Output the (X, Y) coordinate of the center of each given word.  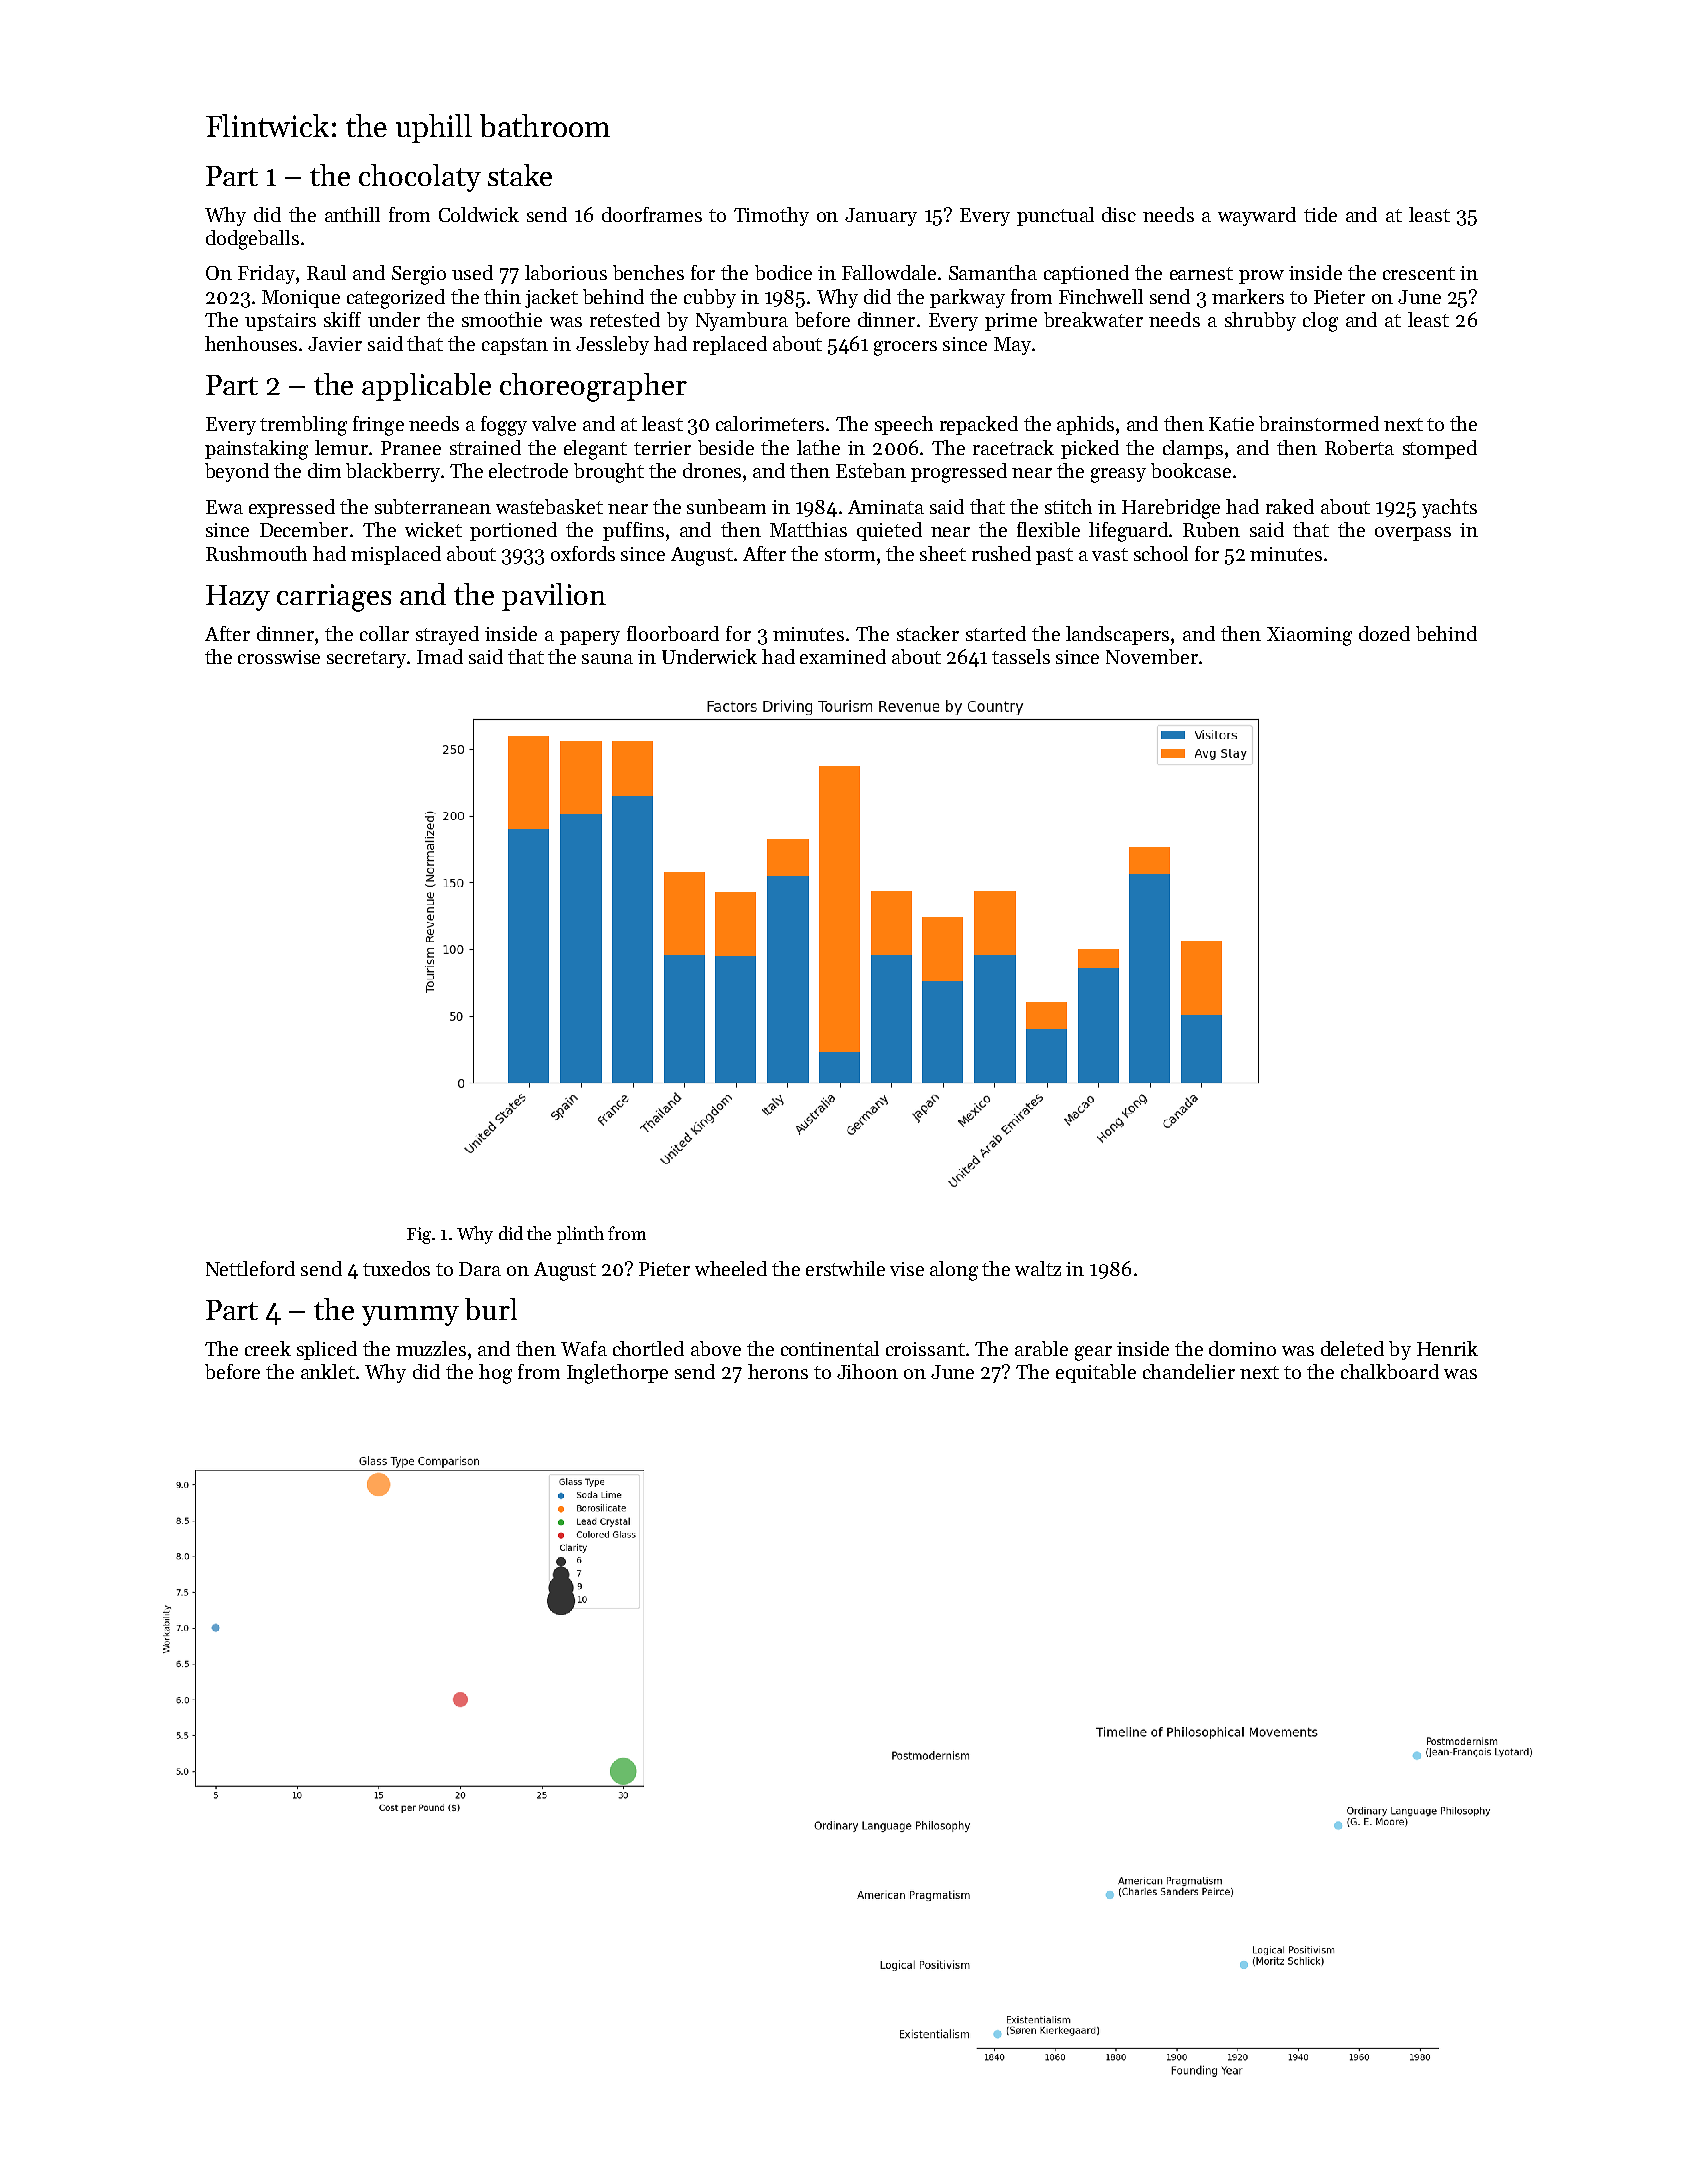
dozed (1384, 633)
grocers (905, 348)
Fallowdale (889, 272)
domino (1242, 1348)
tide (1320, 214)
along (954, 1271)
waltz (1038, 1268)
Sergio (419, 275)
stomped (1440, 449)
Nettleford (250, 1268)
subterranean (433, 506)
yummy (410, 1316)
